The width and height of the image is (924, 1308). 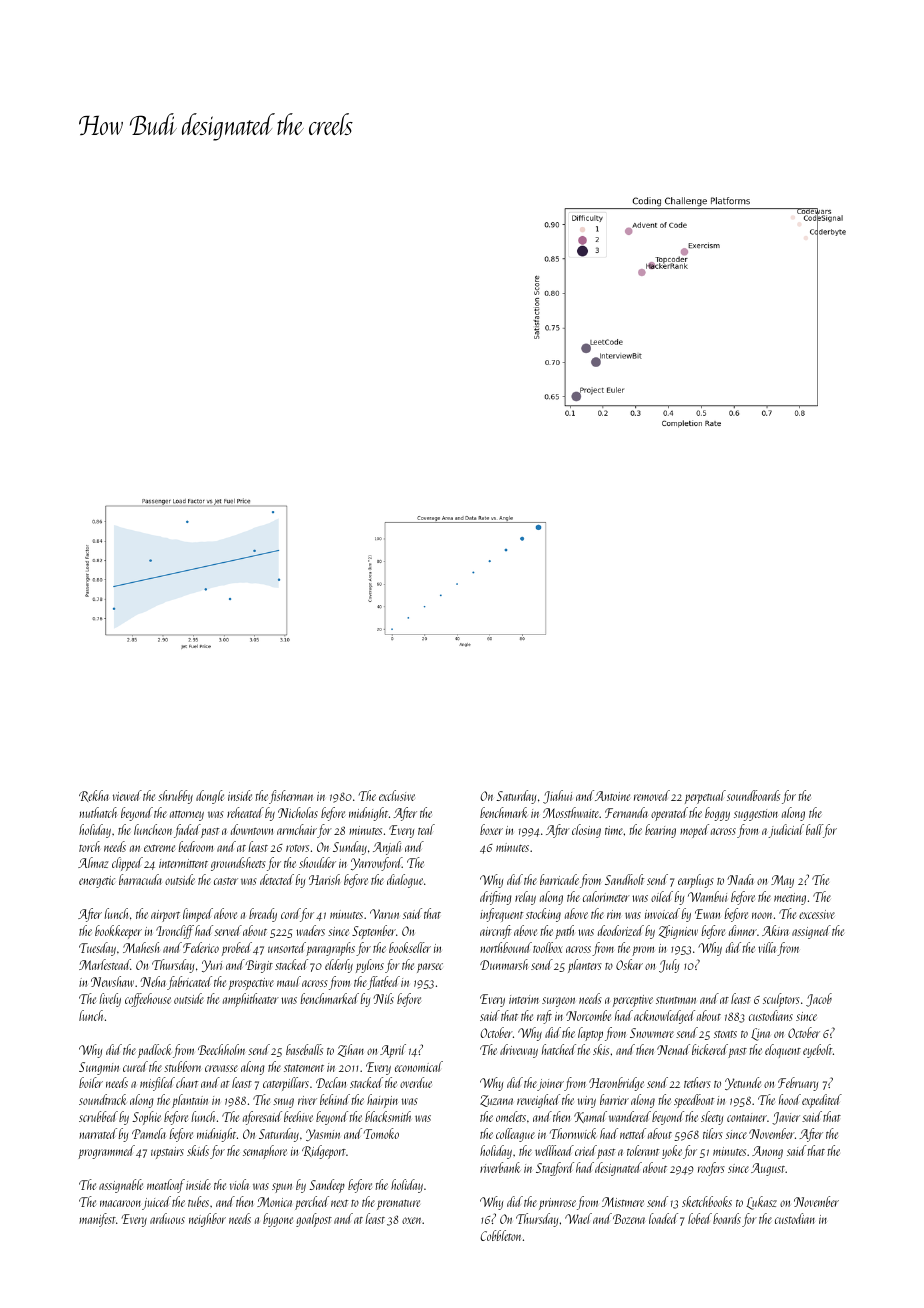 I want to click on dinner, so click(x=743, y=930).
